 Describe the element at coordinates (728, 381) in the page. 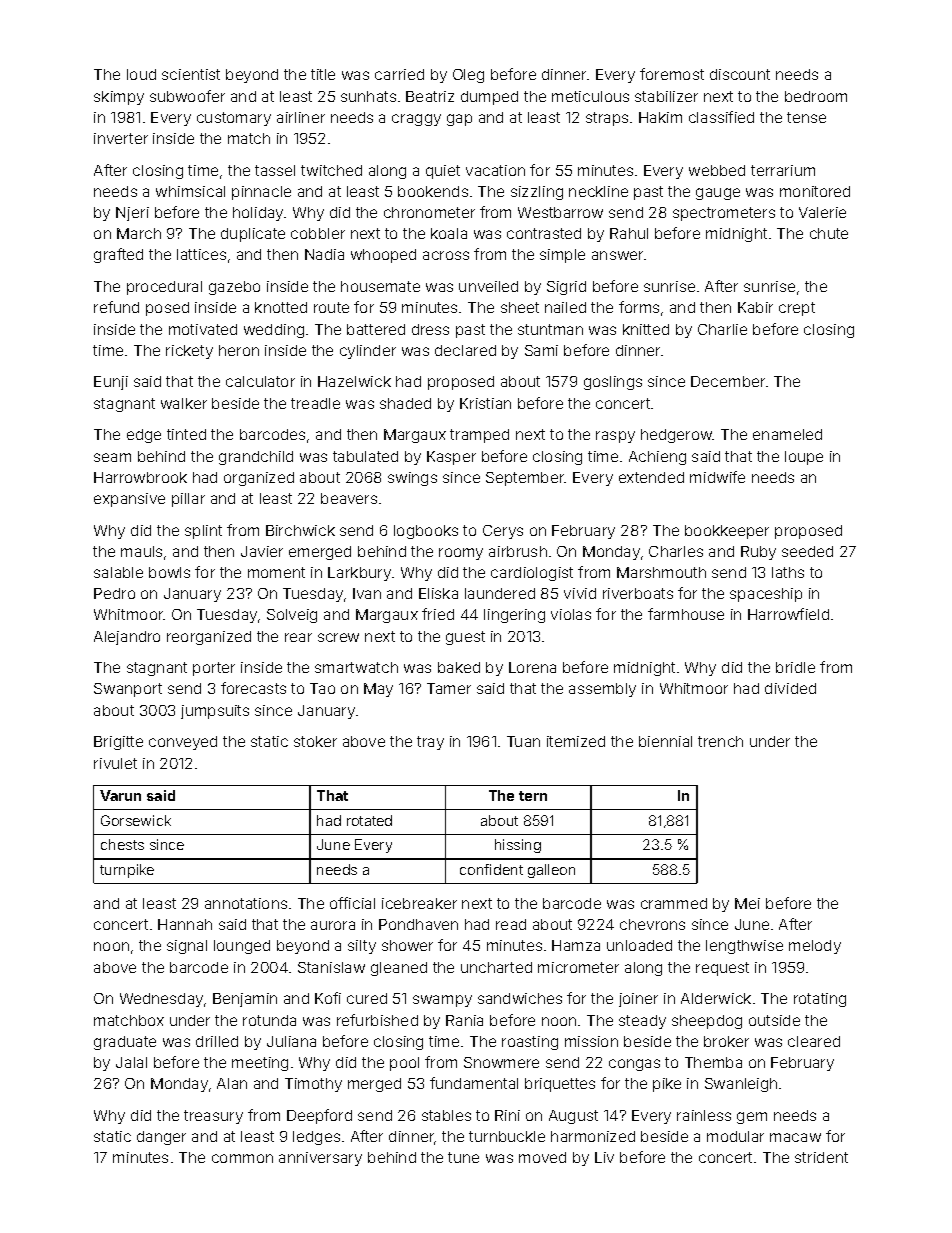

I see `December` at that location.
